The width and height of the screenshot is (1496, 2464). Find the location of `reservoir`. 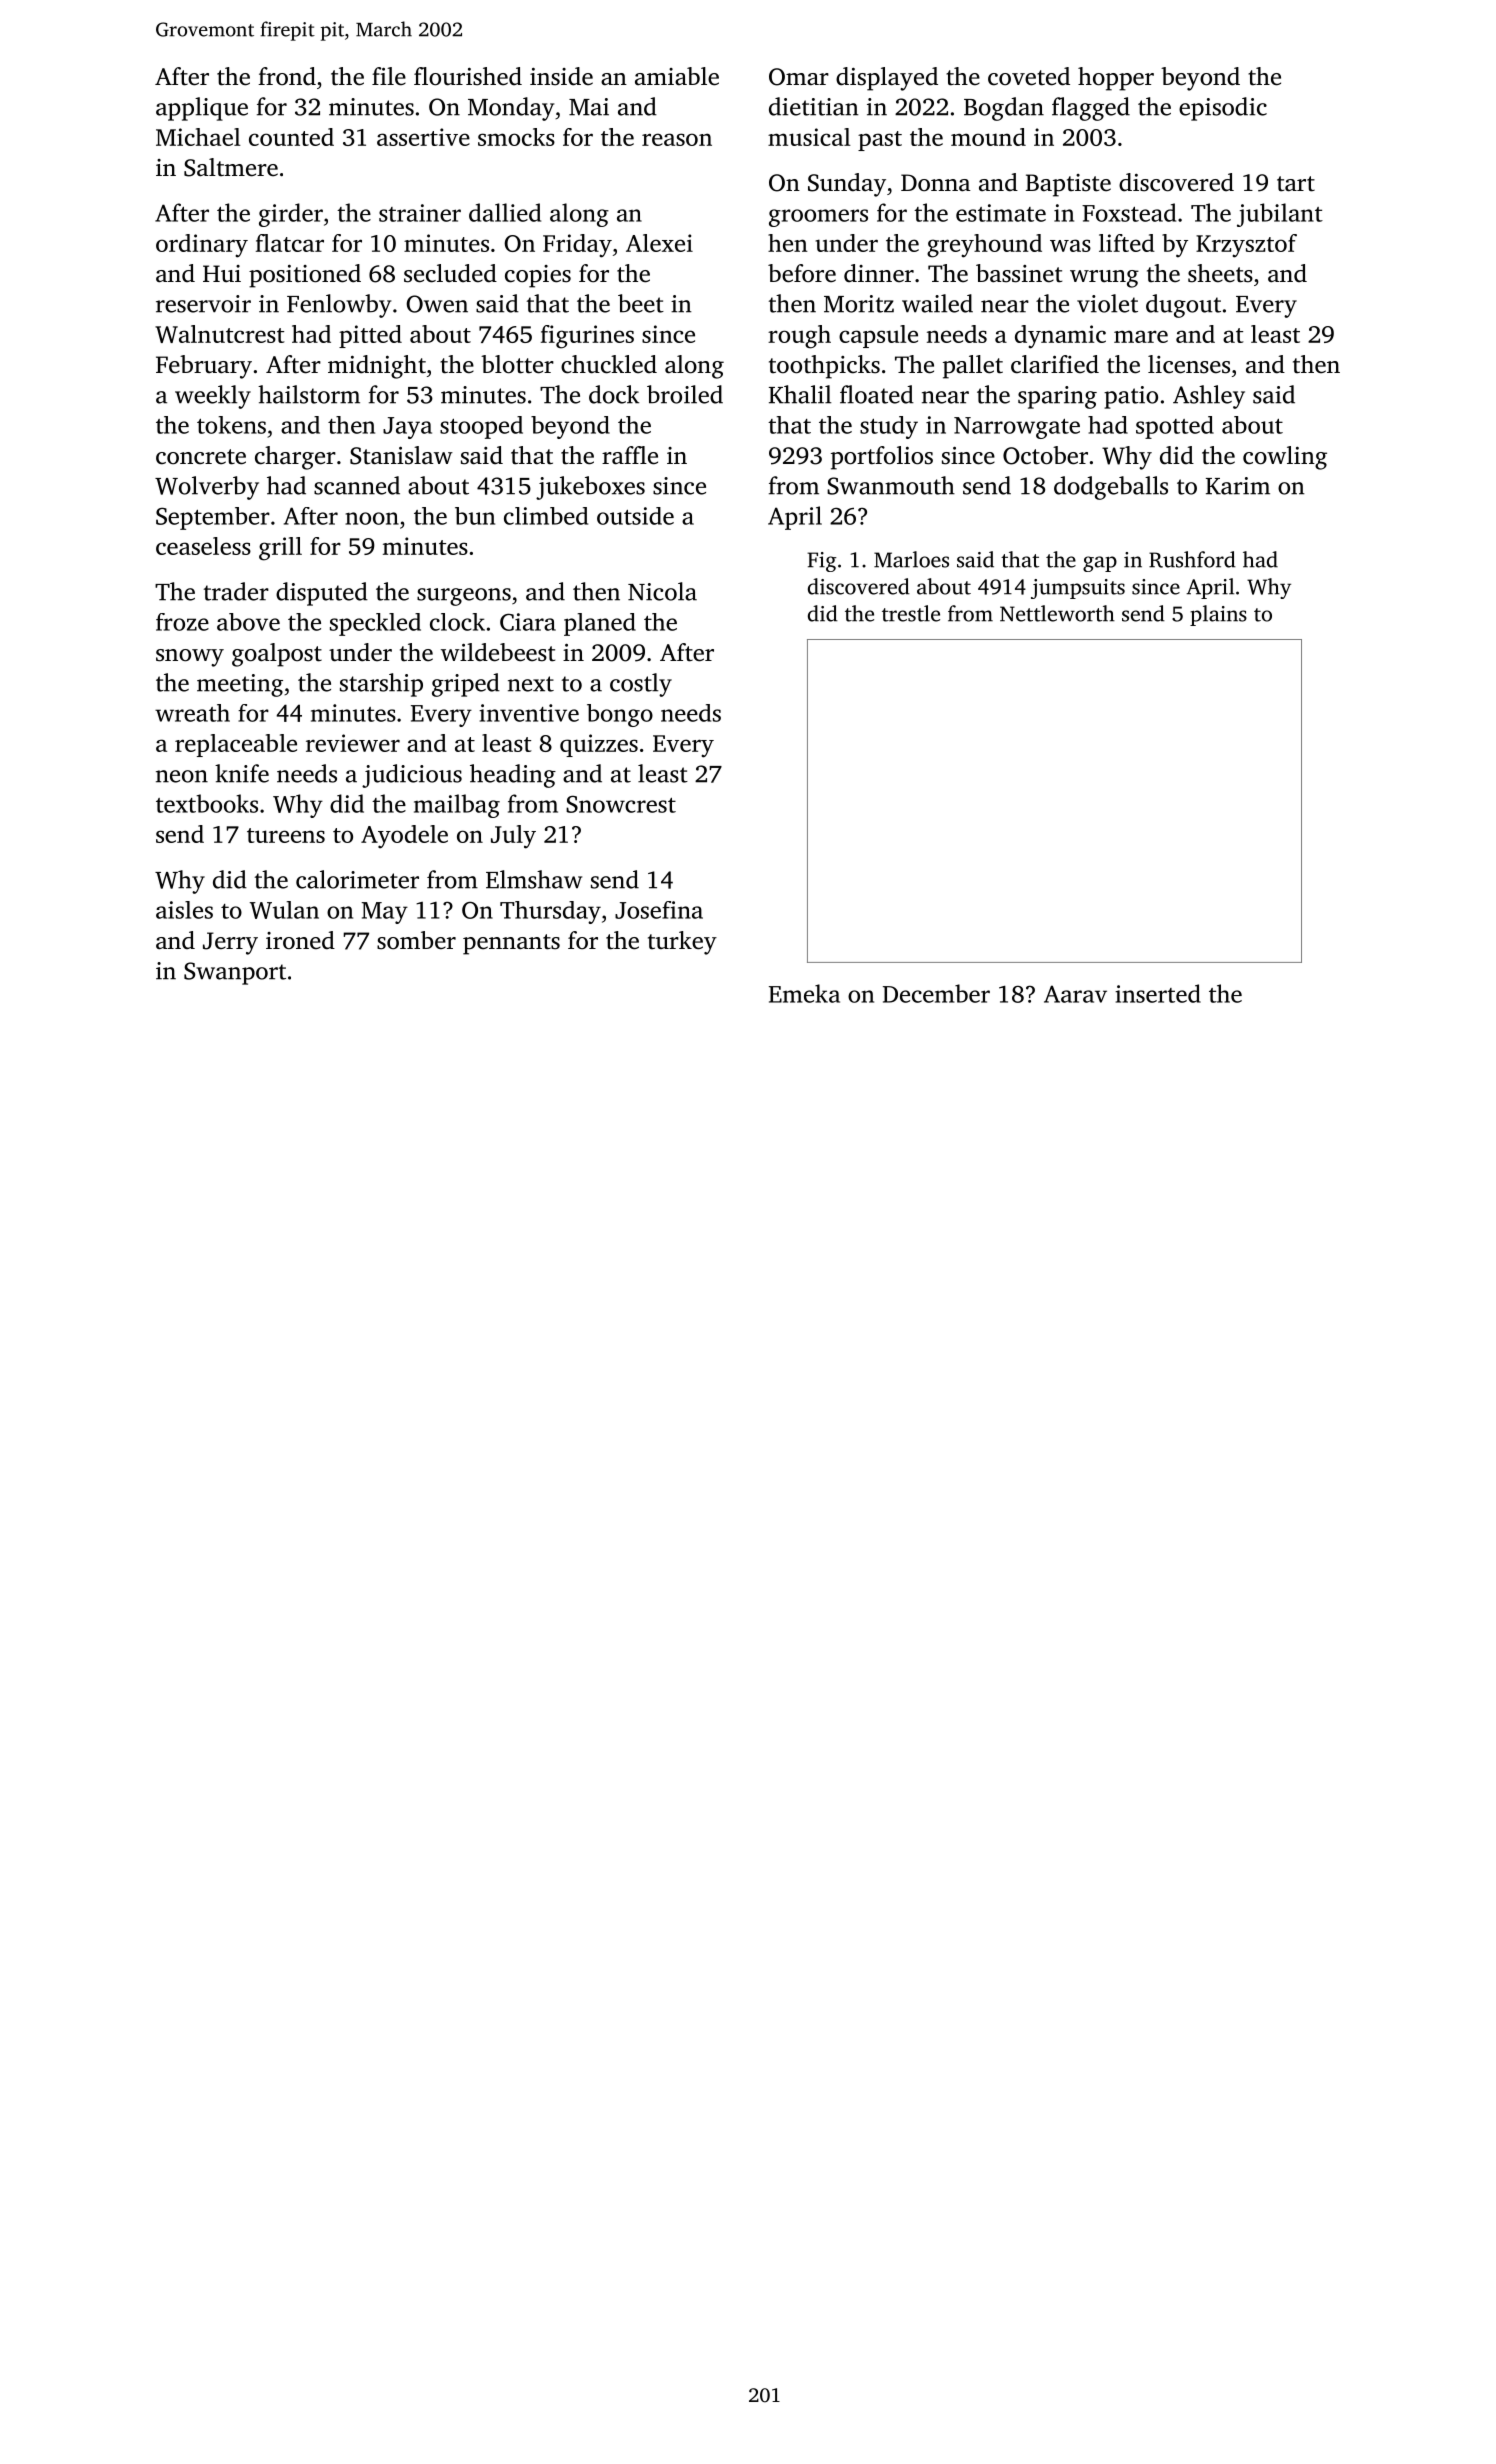

reservoir is located at coordinates (203, 304).
